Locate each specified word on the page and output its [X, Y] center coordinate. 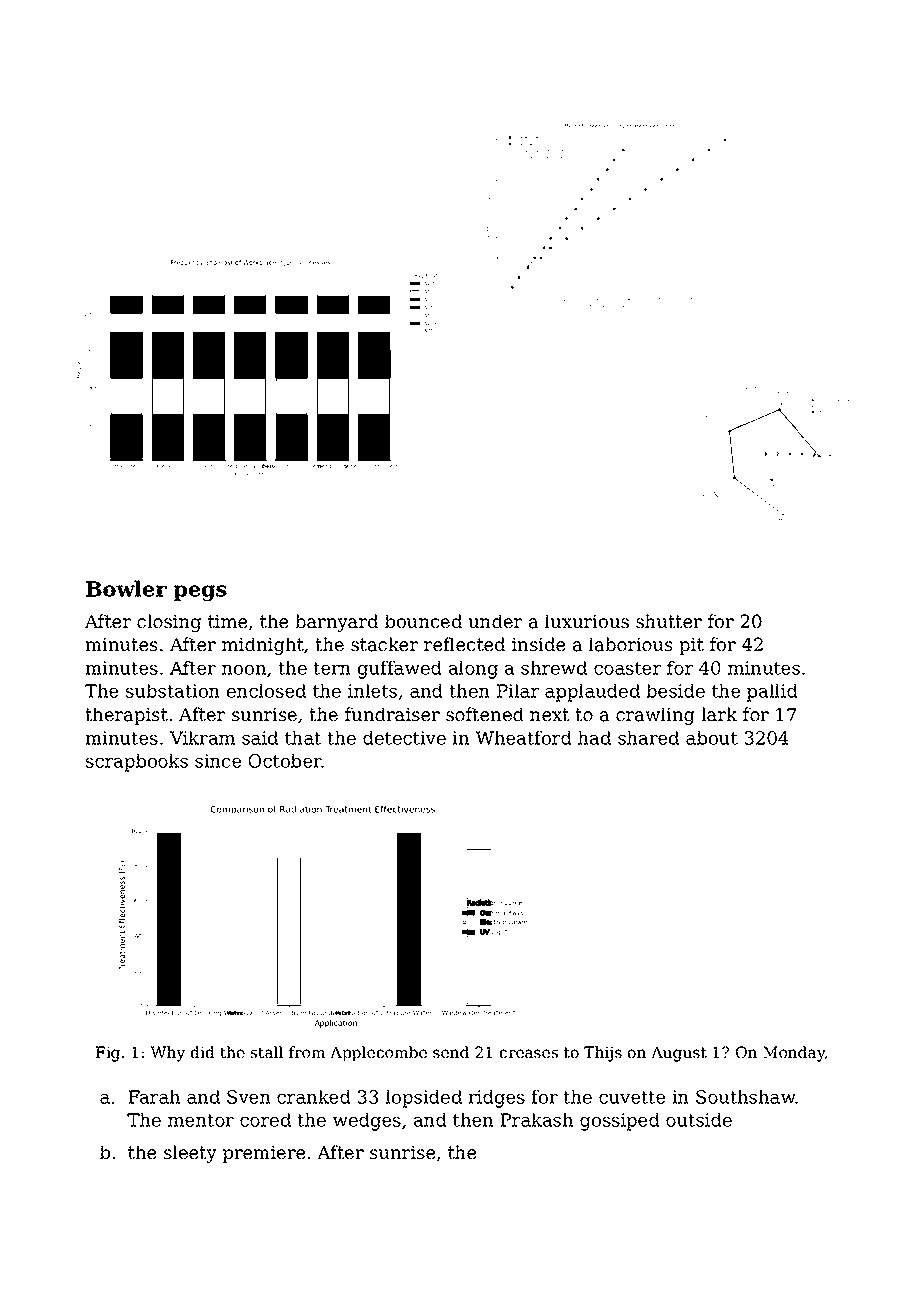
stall [267, 1052]
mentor [201, 1120]
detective [404, 738]
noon [244, 670]
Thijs [603, 1054]
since [218, 761]
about [712, 738]
